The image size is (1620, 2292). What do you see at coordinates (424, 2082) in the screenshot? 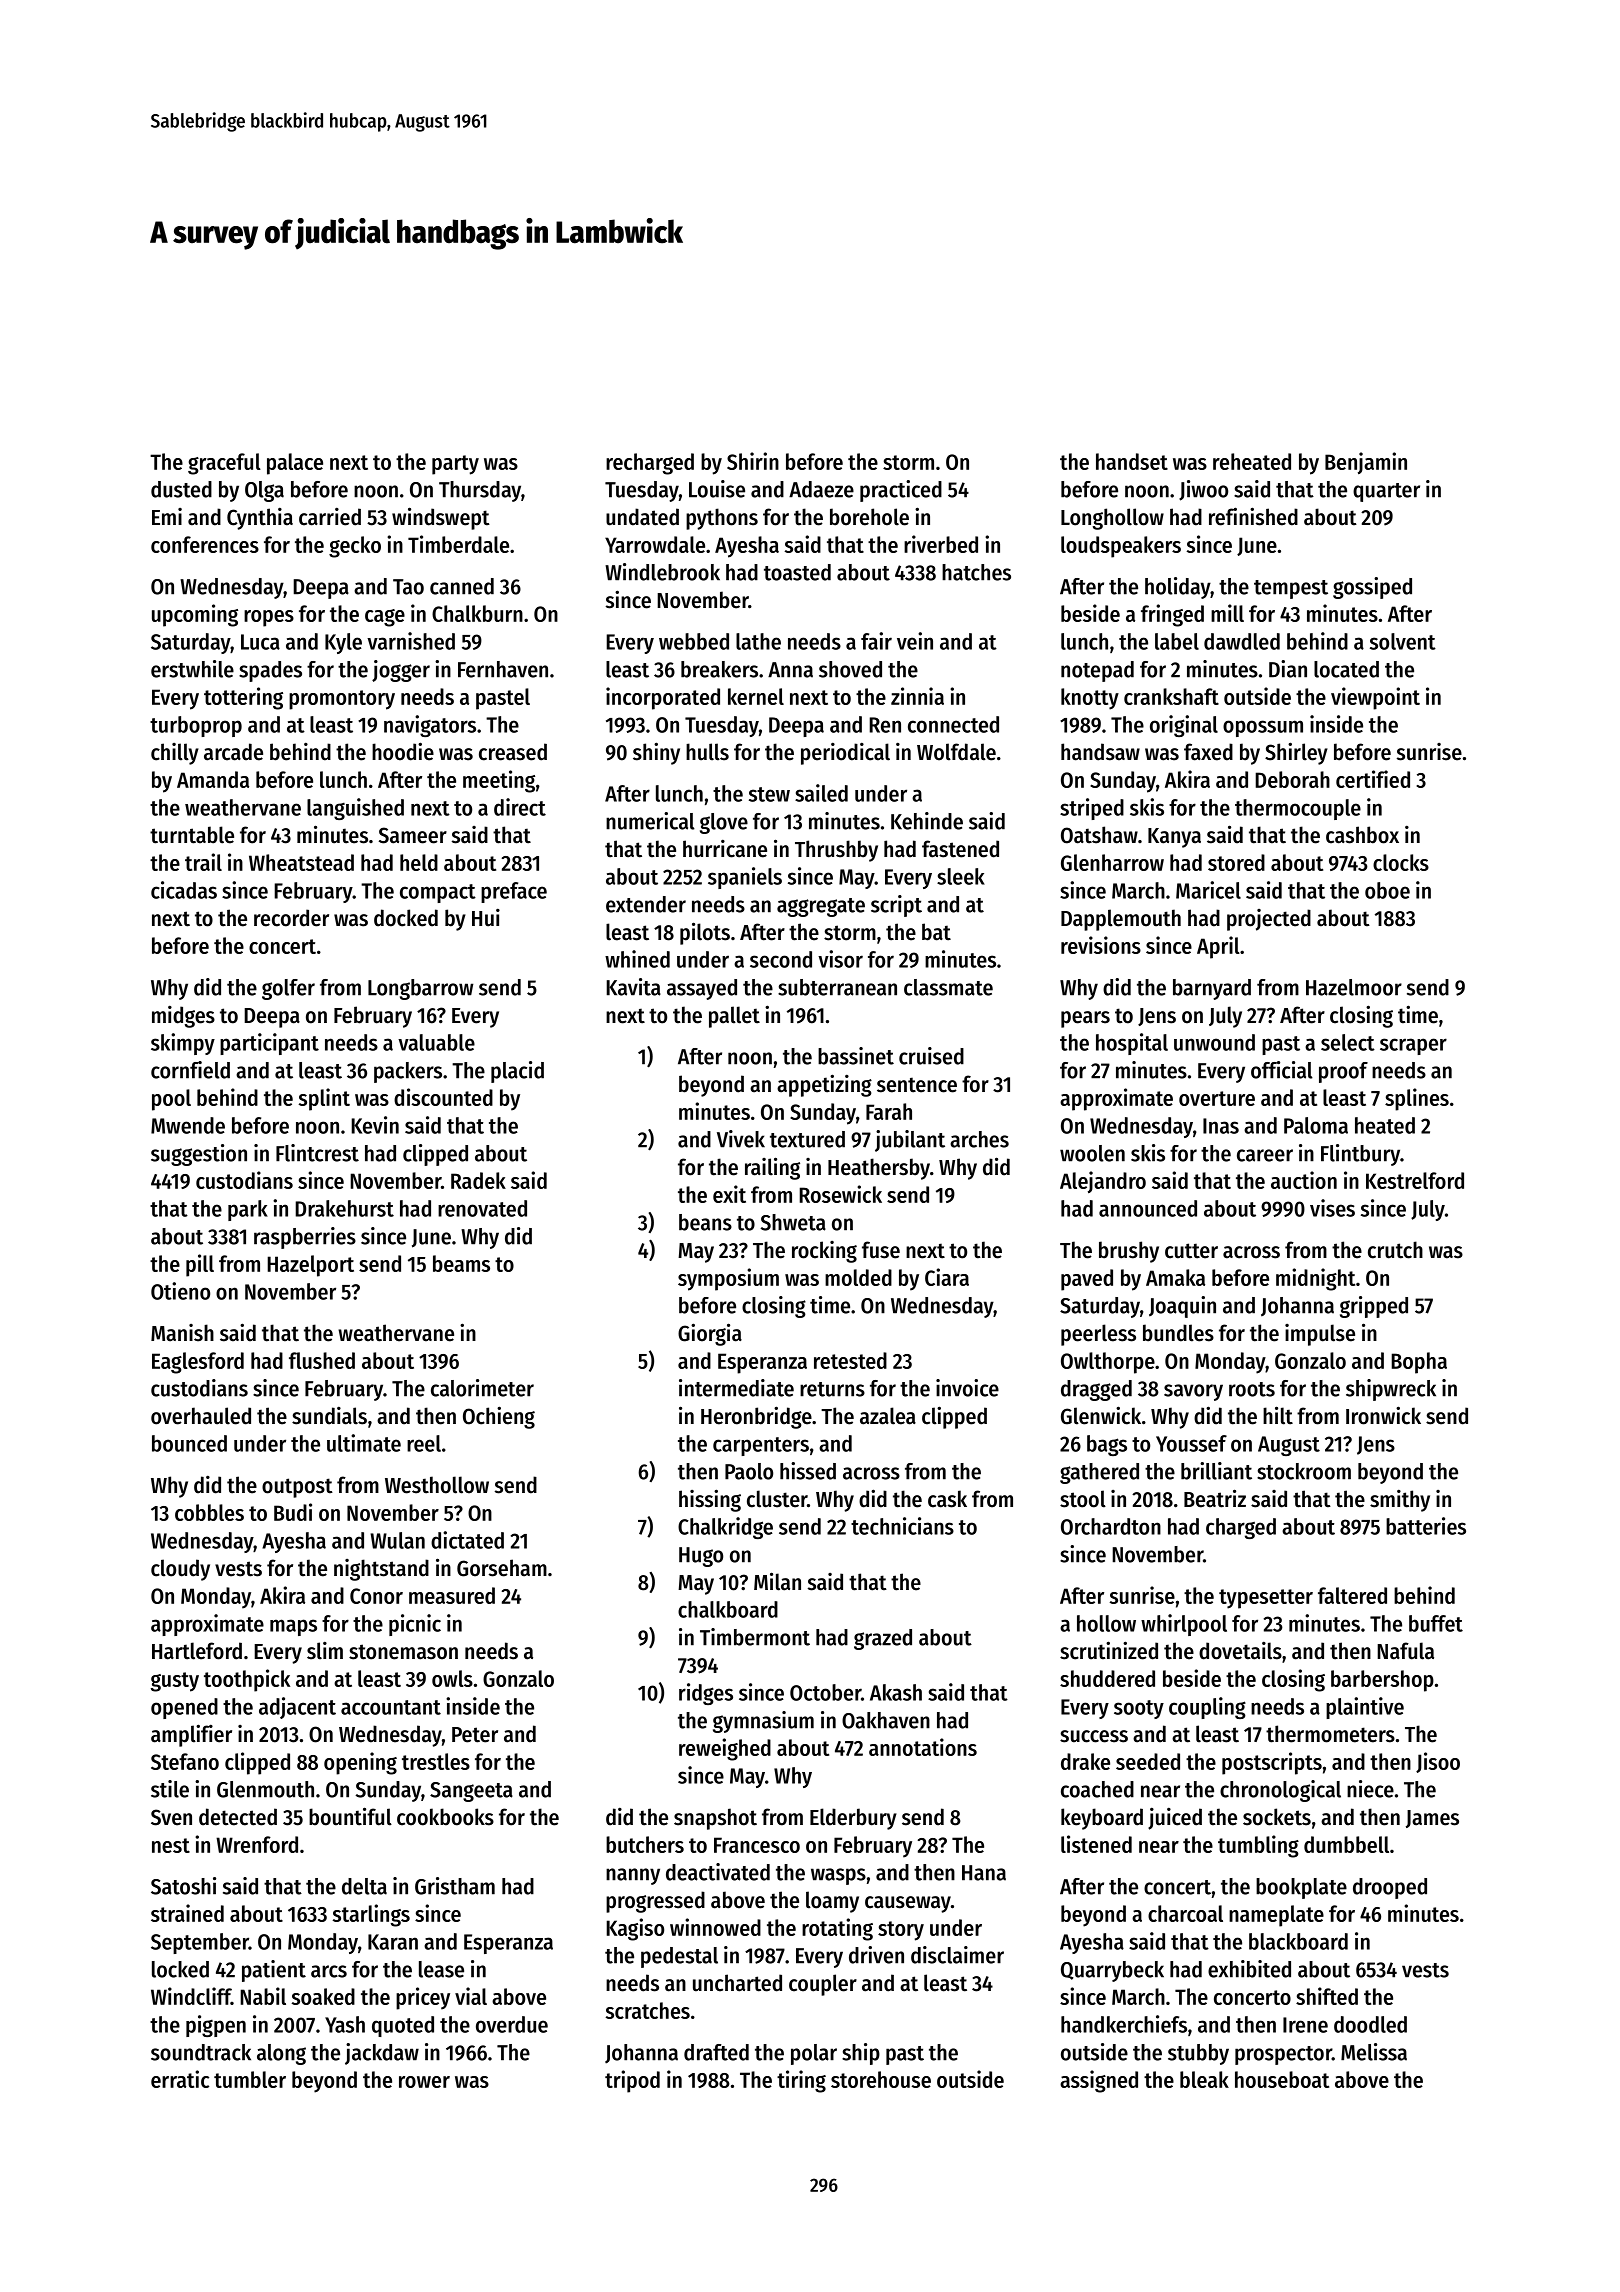
I see `rower` at bounding box center [424, 2082].
